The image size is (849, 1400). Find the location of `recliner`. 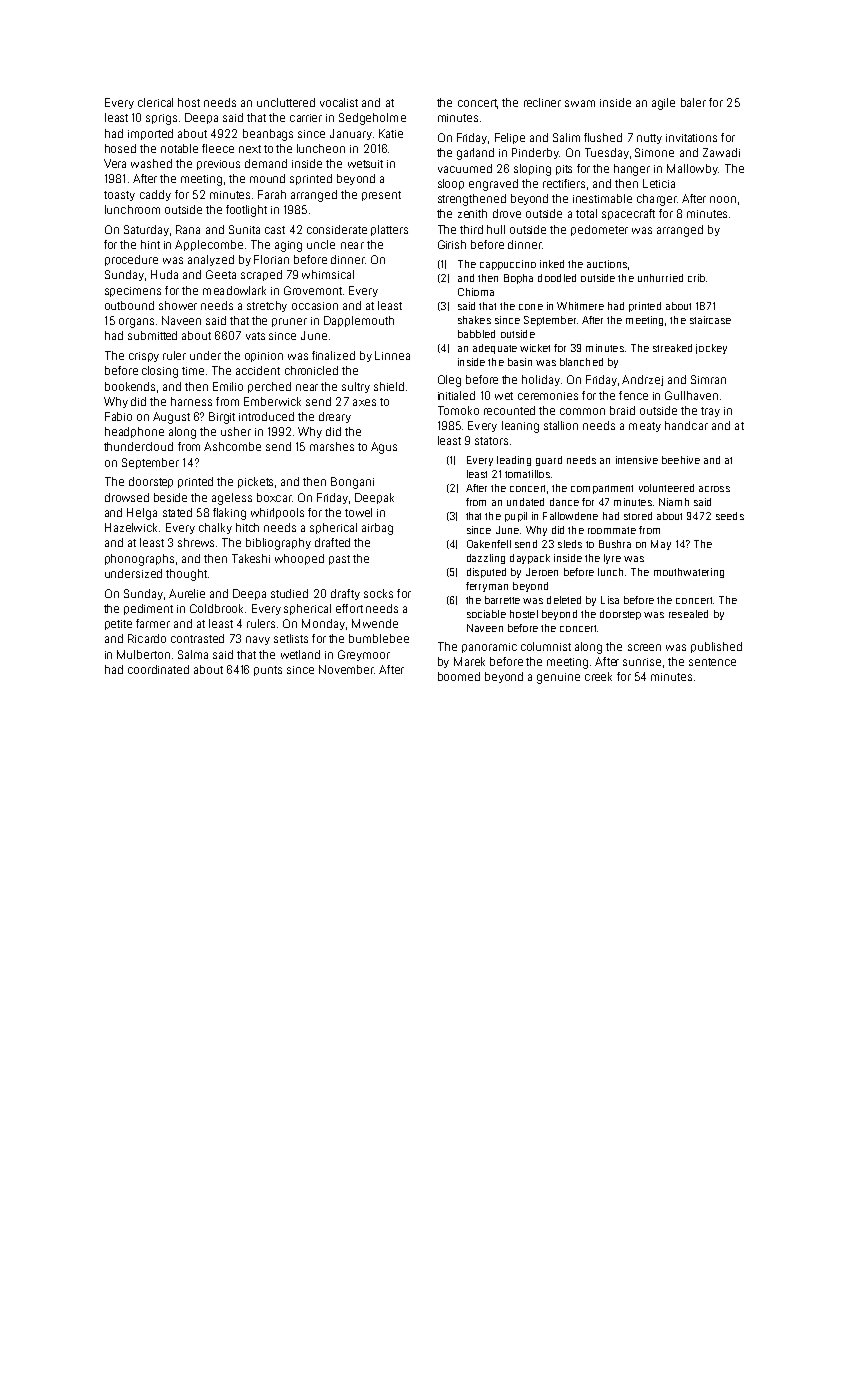

recliner is located at coordinates (542, 102).
